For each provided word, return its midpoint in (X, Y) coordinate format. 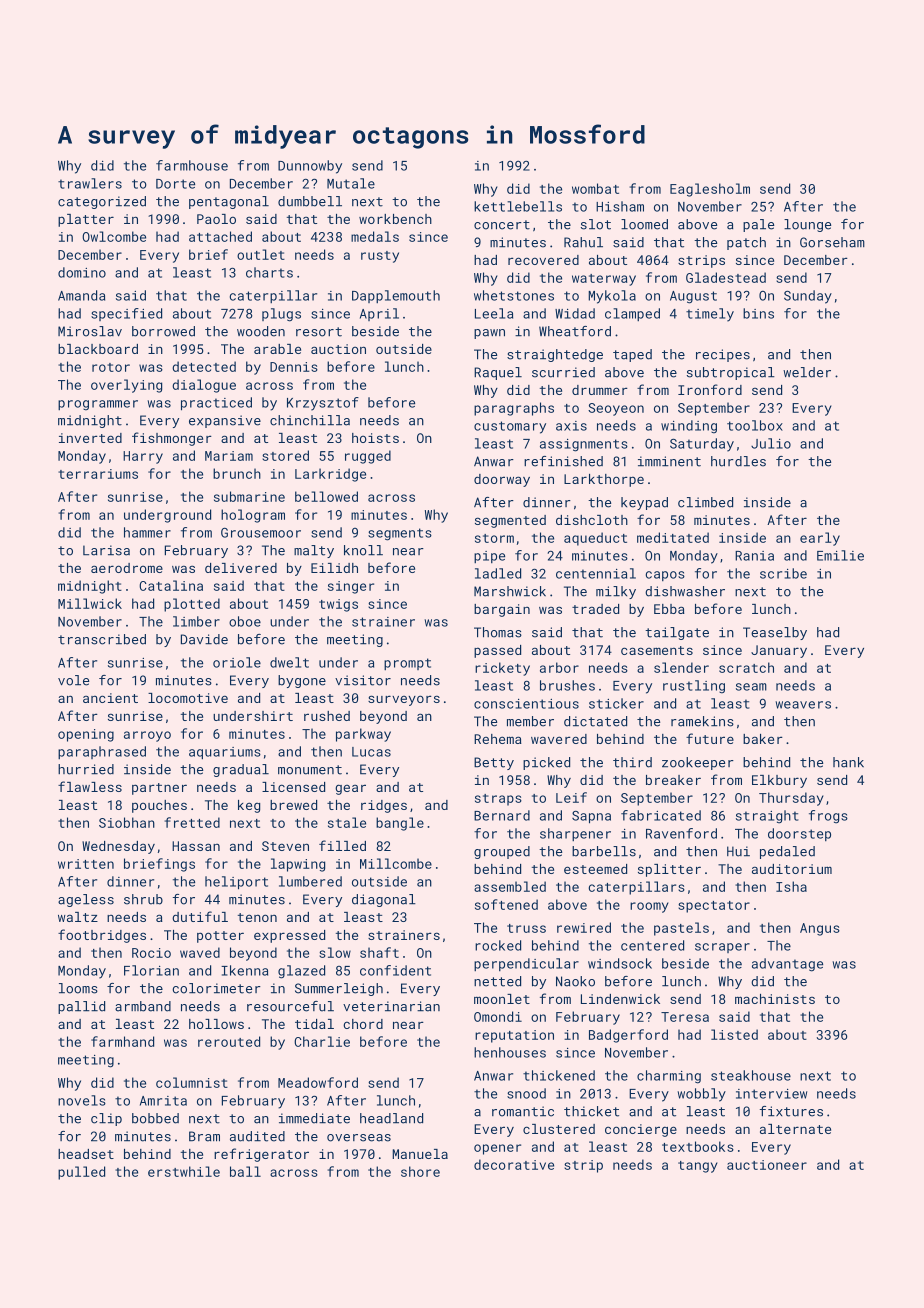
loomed (644, 224)
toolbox (755, 425)
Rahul (583, 242)
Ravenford (681, 833)
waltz (78, 917)
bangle (400, 824)
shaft (379, 952)
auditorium (792, 869)
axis (571, 426)
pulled (81, 1173)
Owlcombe (114, 236)
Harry (143, 457)
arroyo (147, 736)
